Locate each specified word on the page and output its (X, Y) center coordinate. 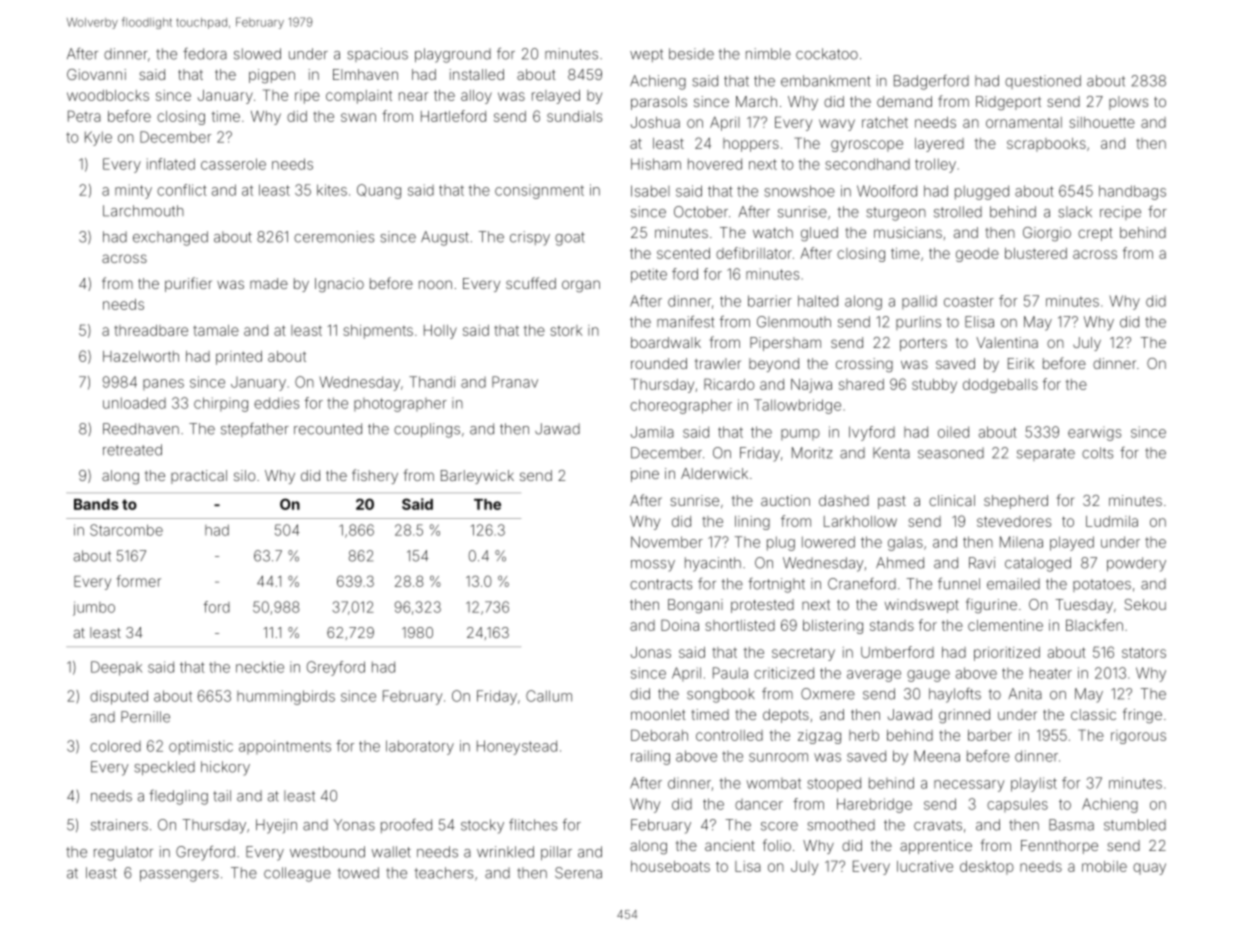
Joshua (655, 122)
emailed (1013, 584)
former (138, 581)
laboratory (420, 747)
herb (864, 735)
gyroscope (867, 146)
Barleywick (477, 477)
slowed (257, 54)
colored (115, 746)
